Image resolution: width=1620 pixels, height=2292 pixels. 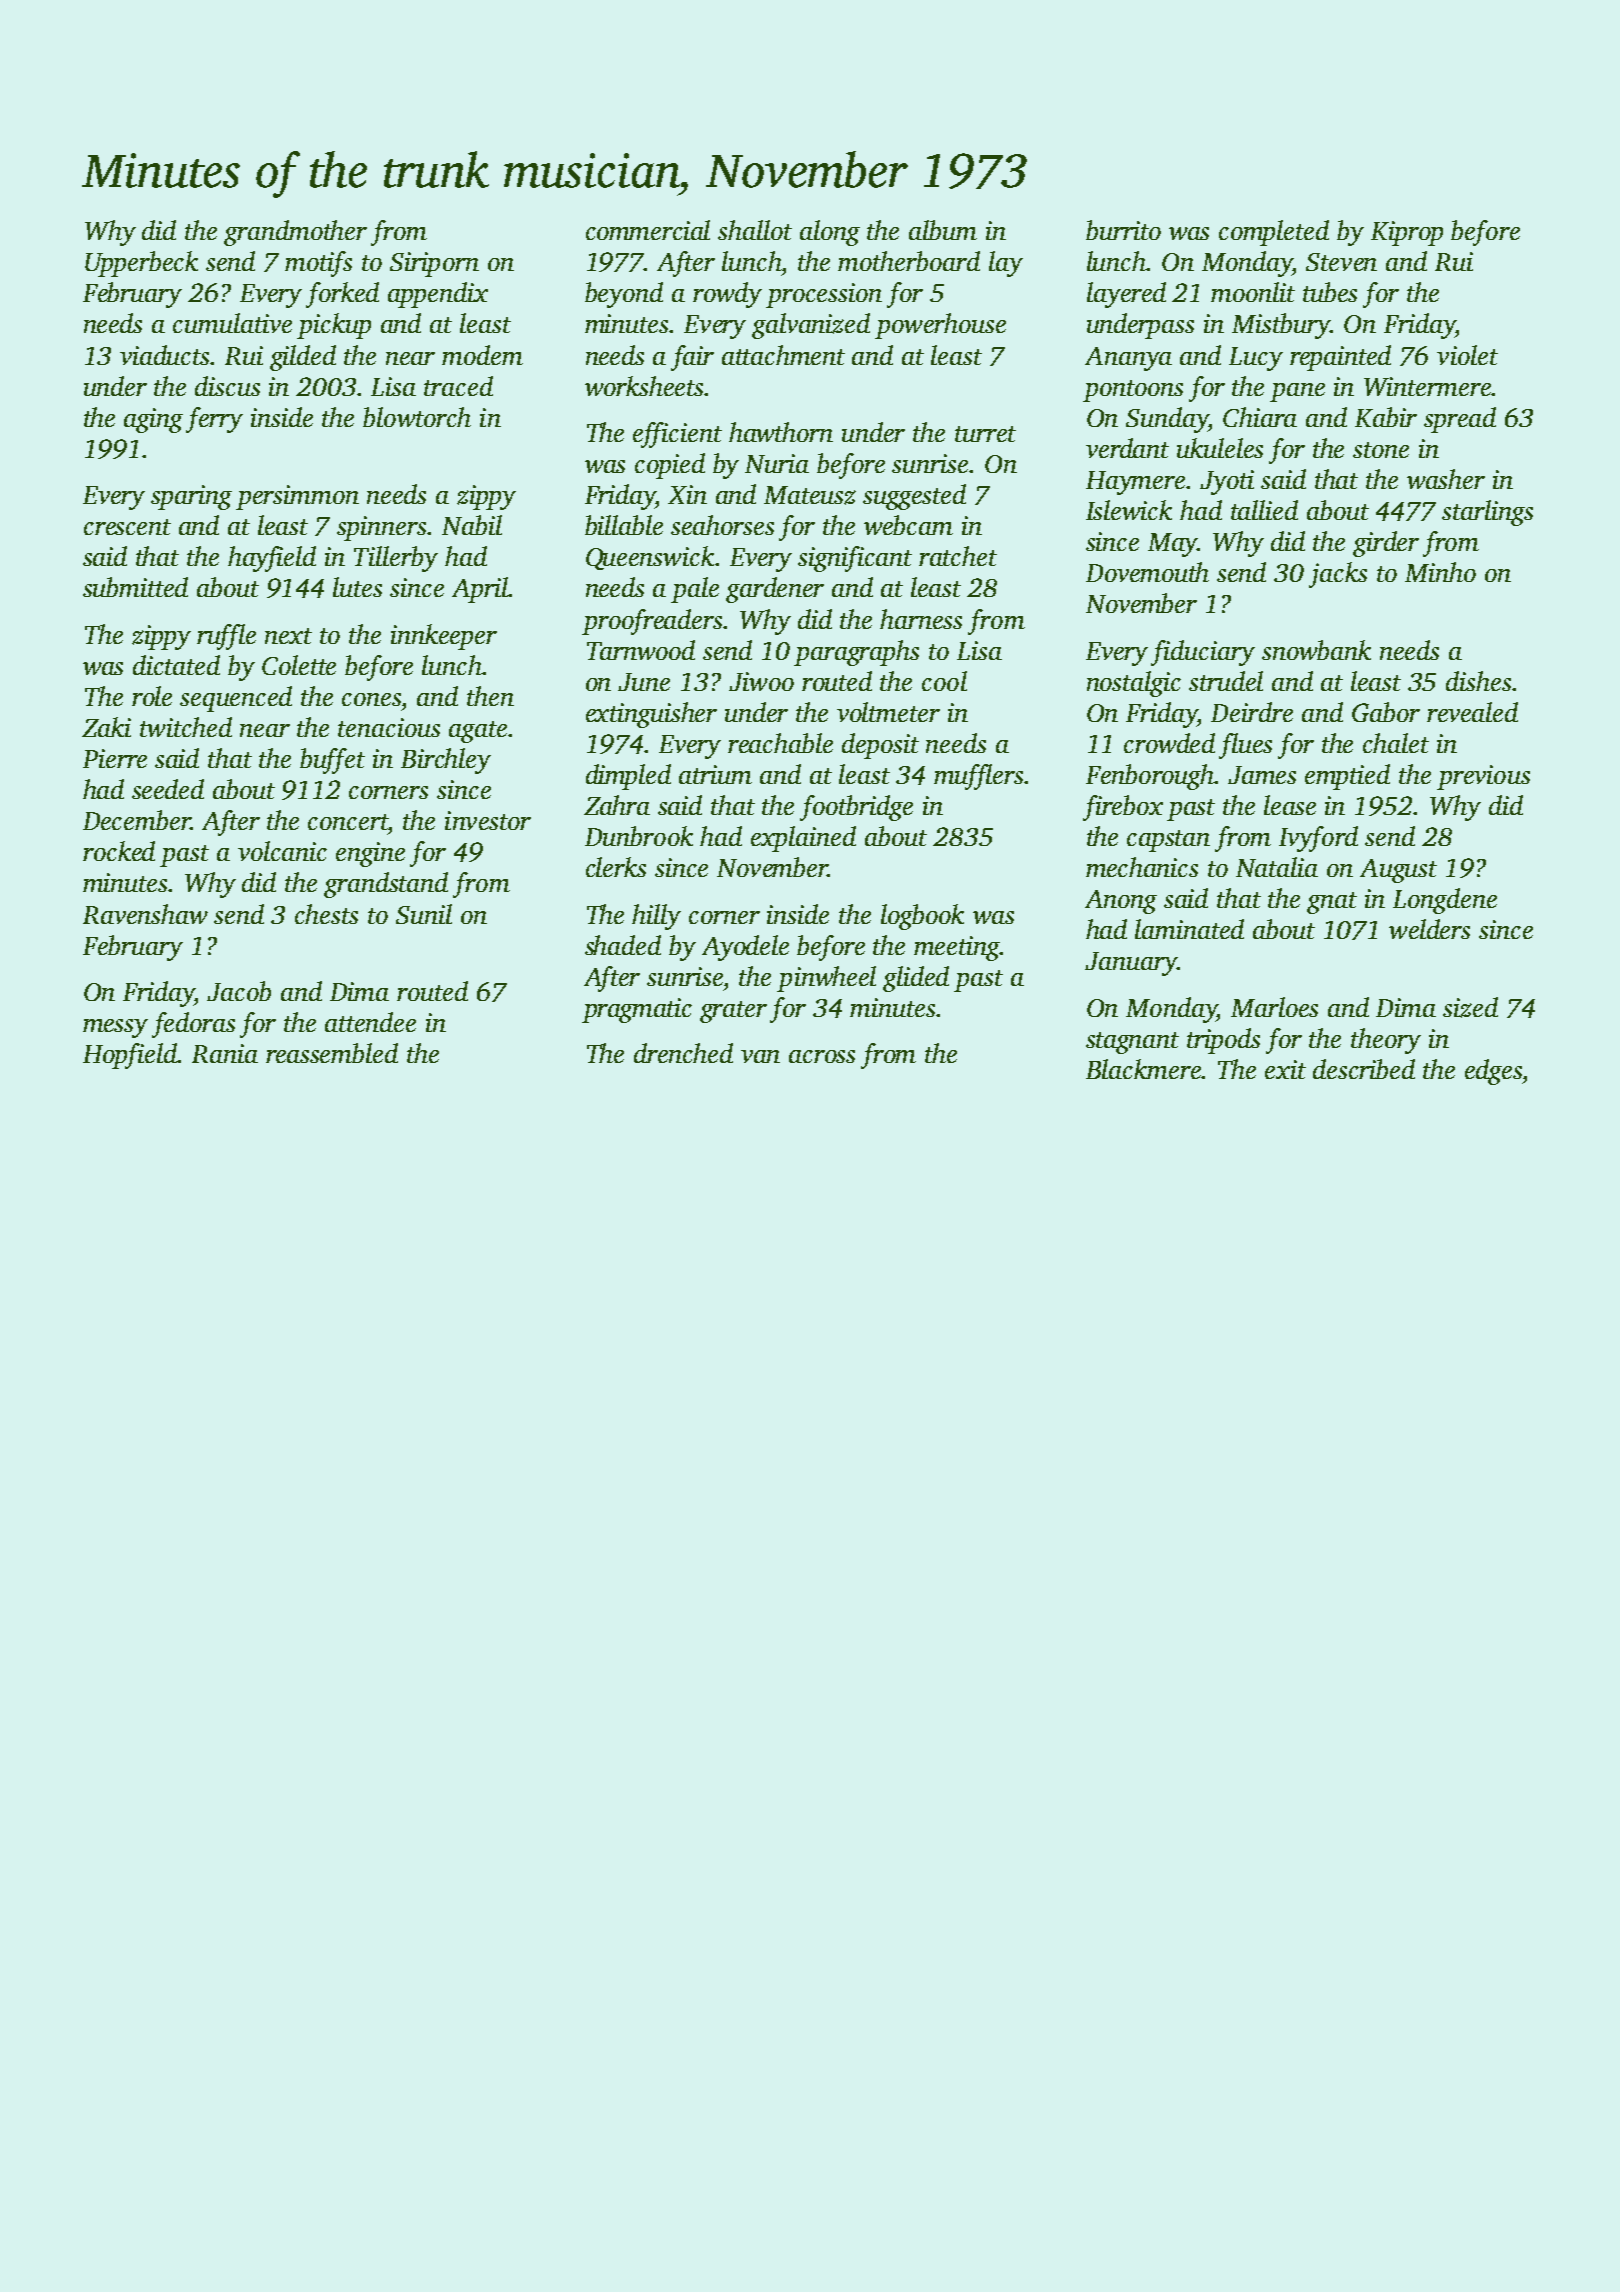 What do you see at coordinates (135, 587) in the image?
I see `submitted` at bounding box center [135, 587].
